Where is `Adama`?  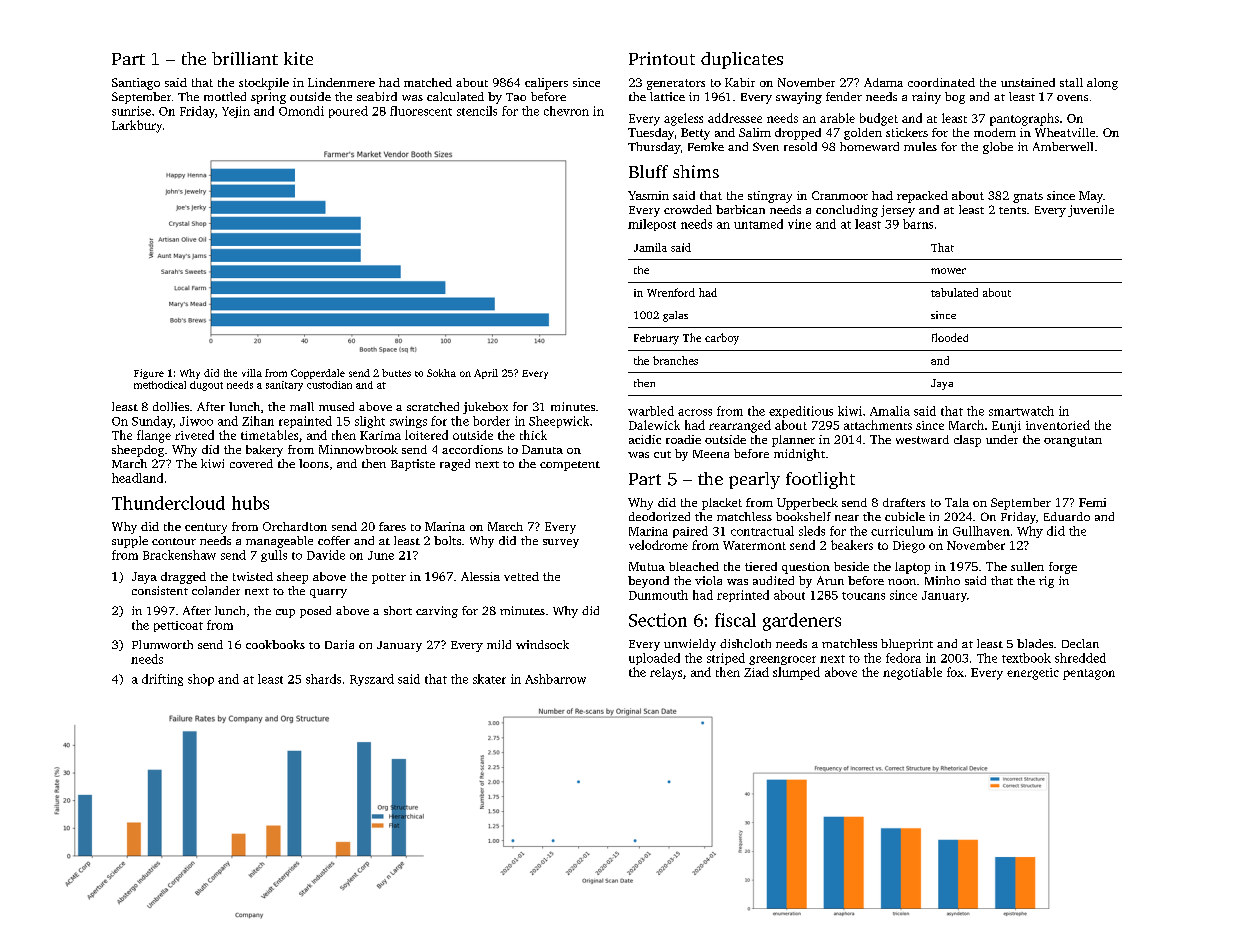 Adama is located at coordinates (883, 82).
